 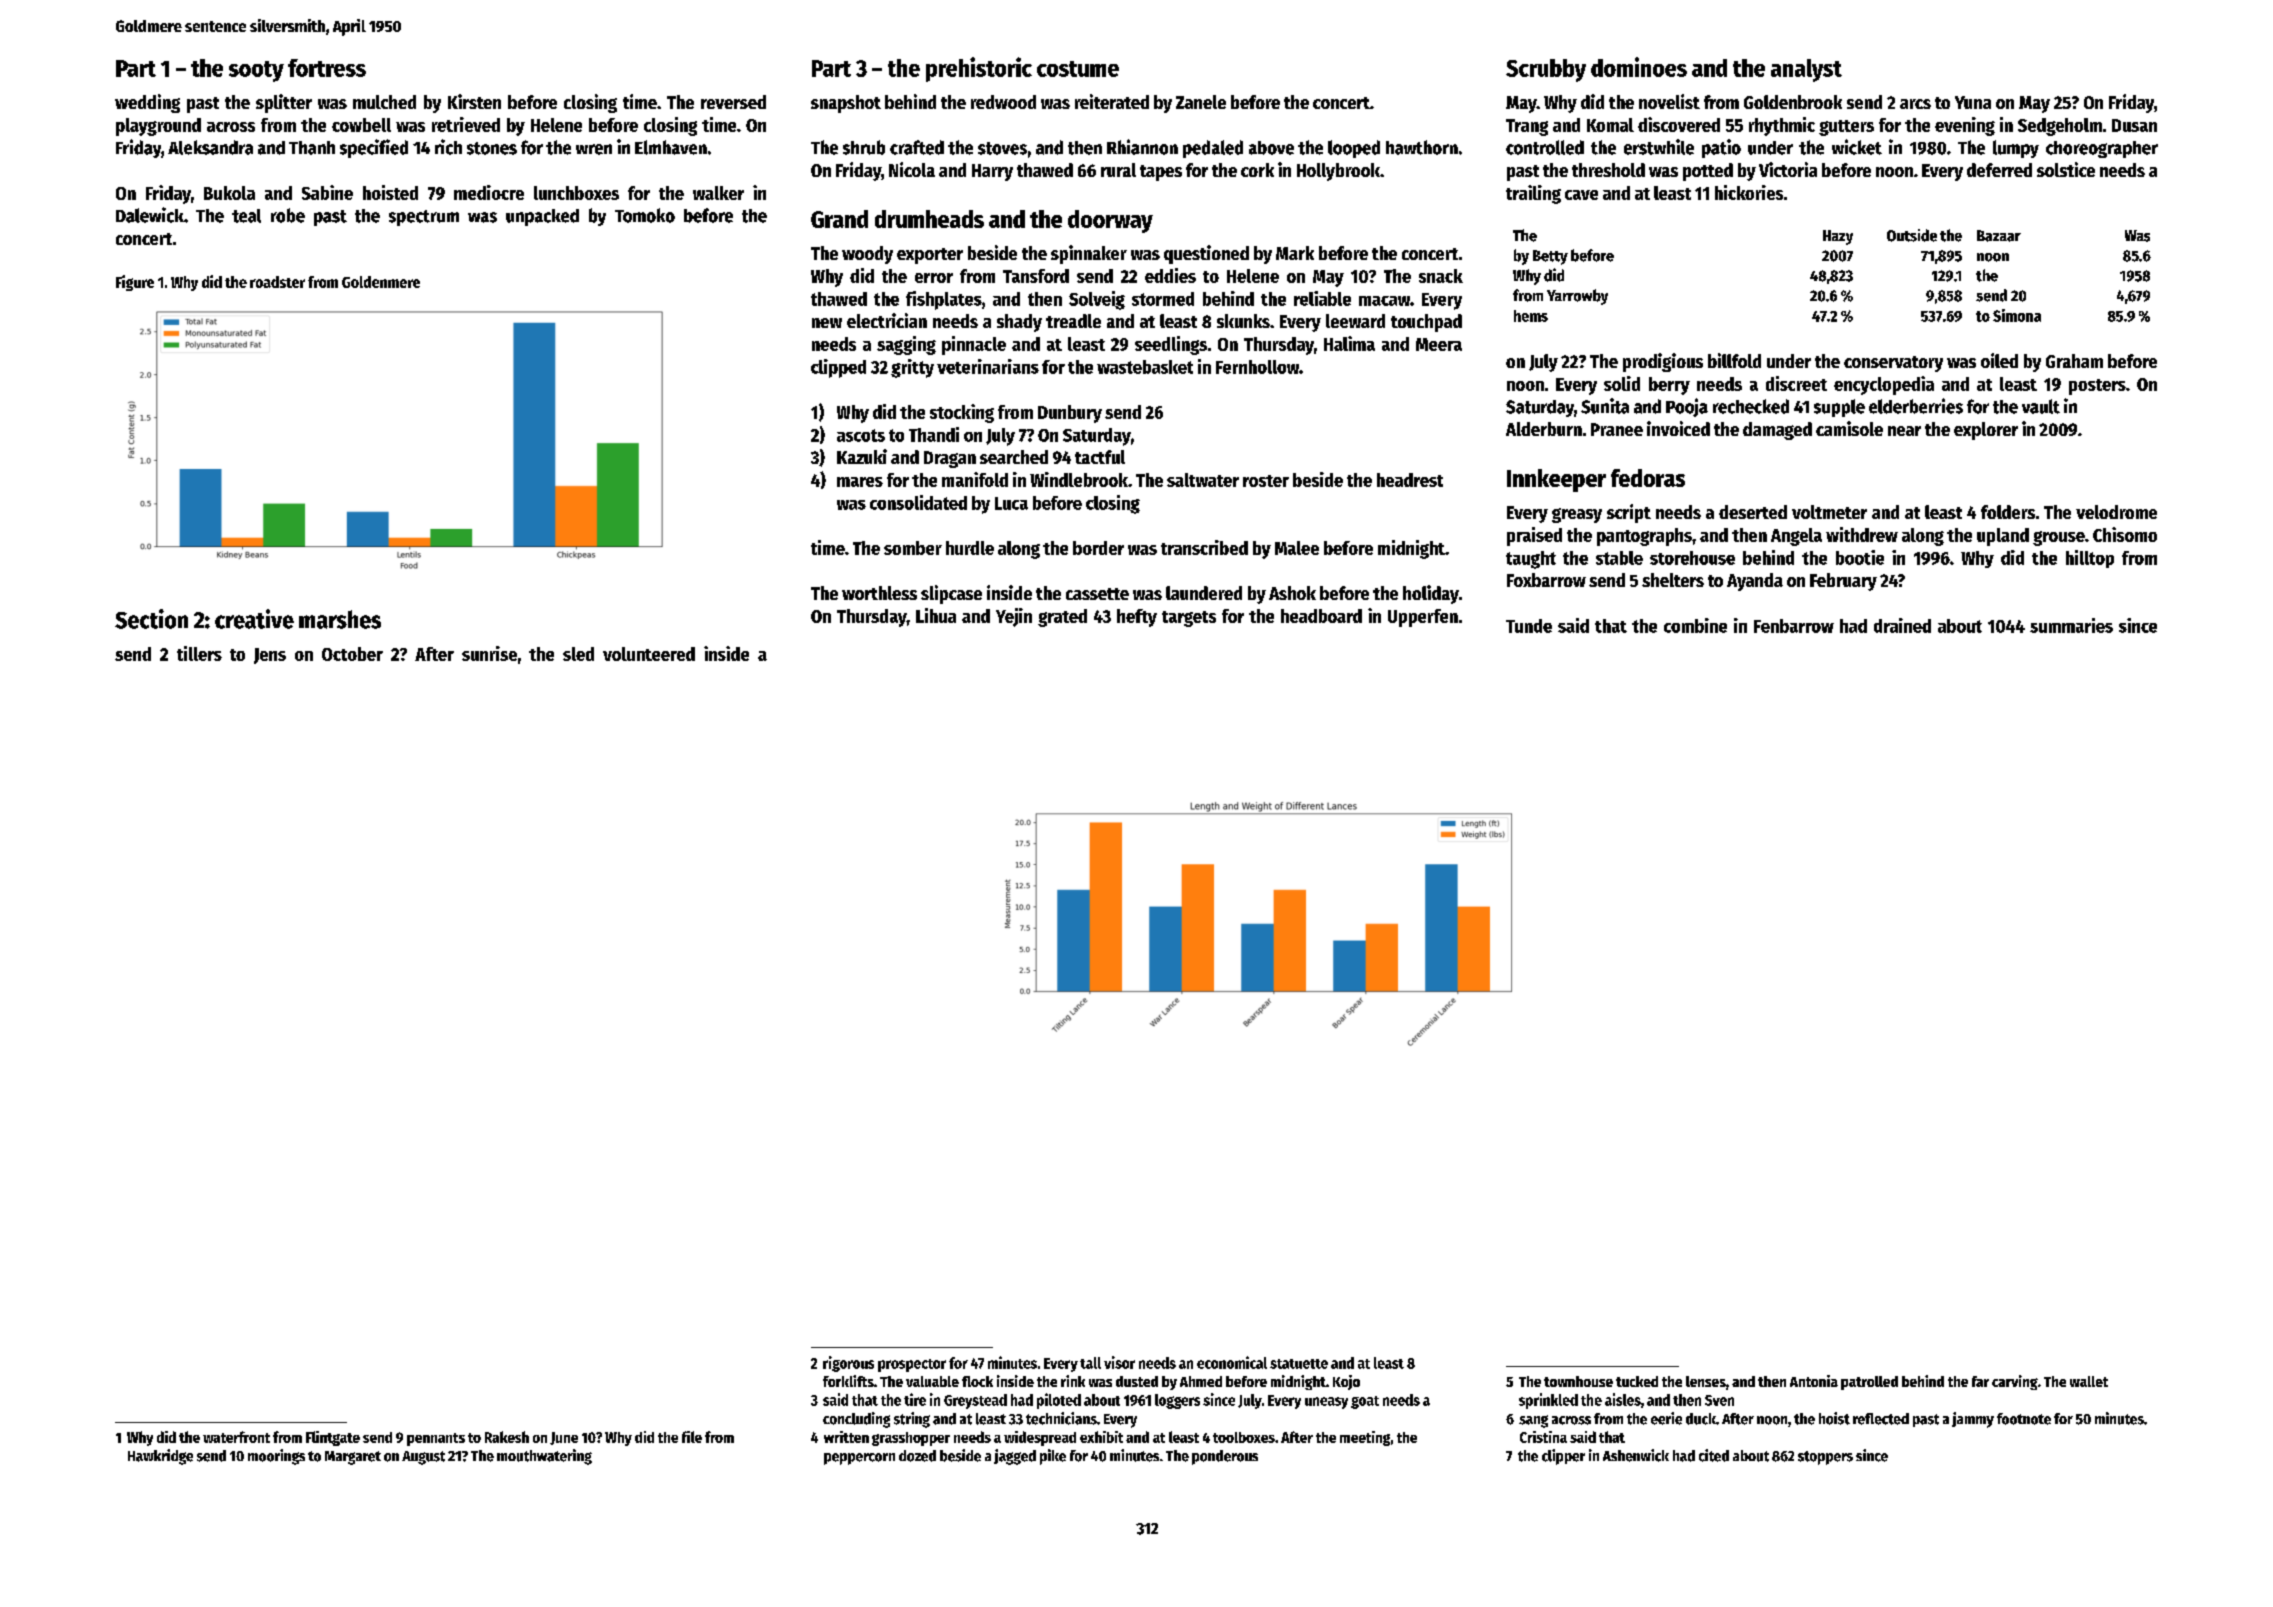 I want to click on waterfront, so click(x=236, y=1437).
